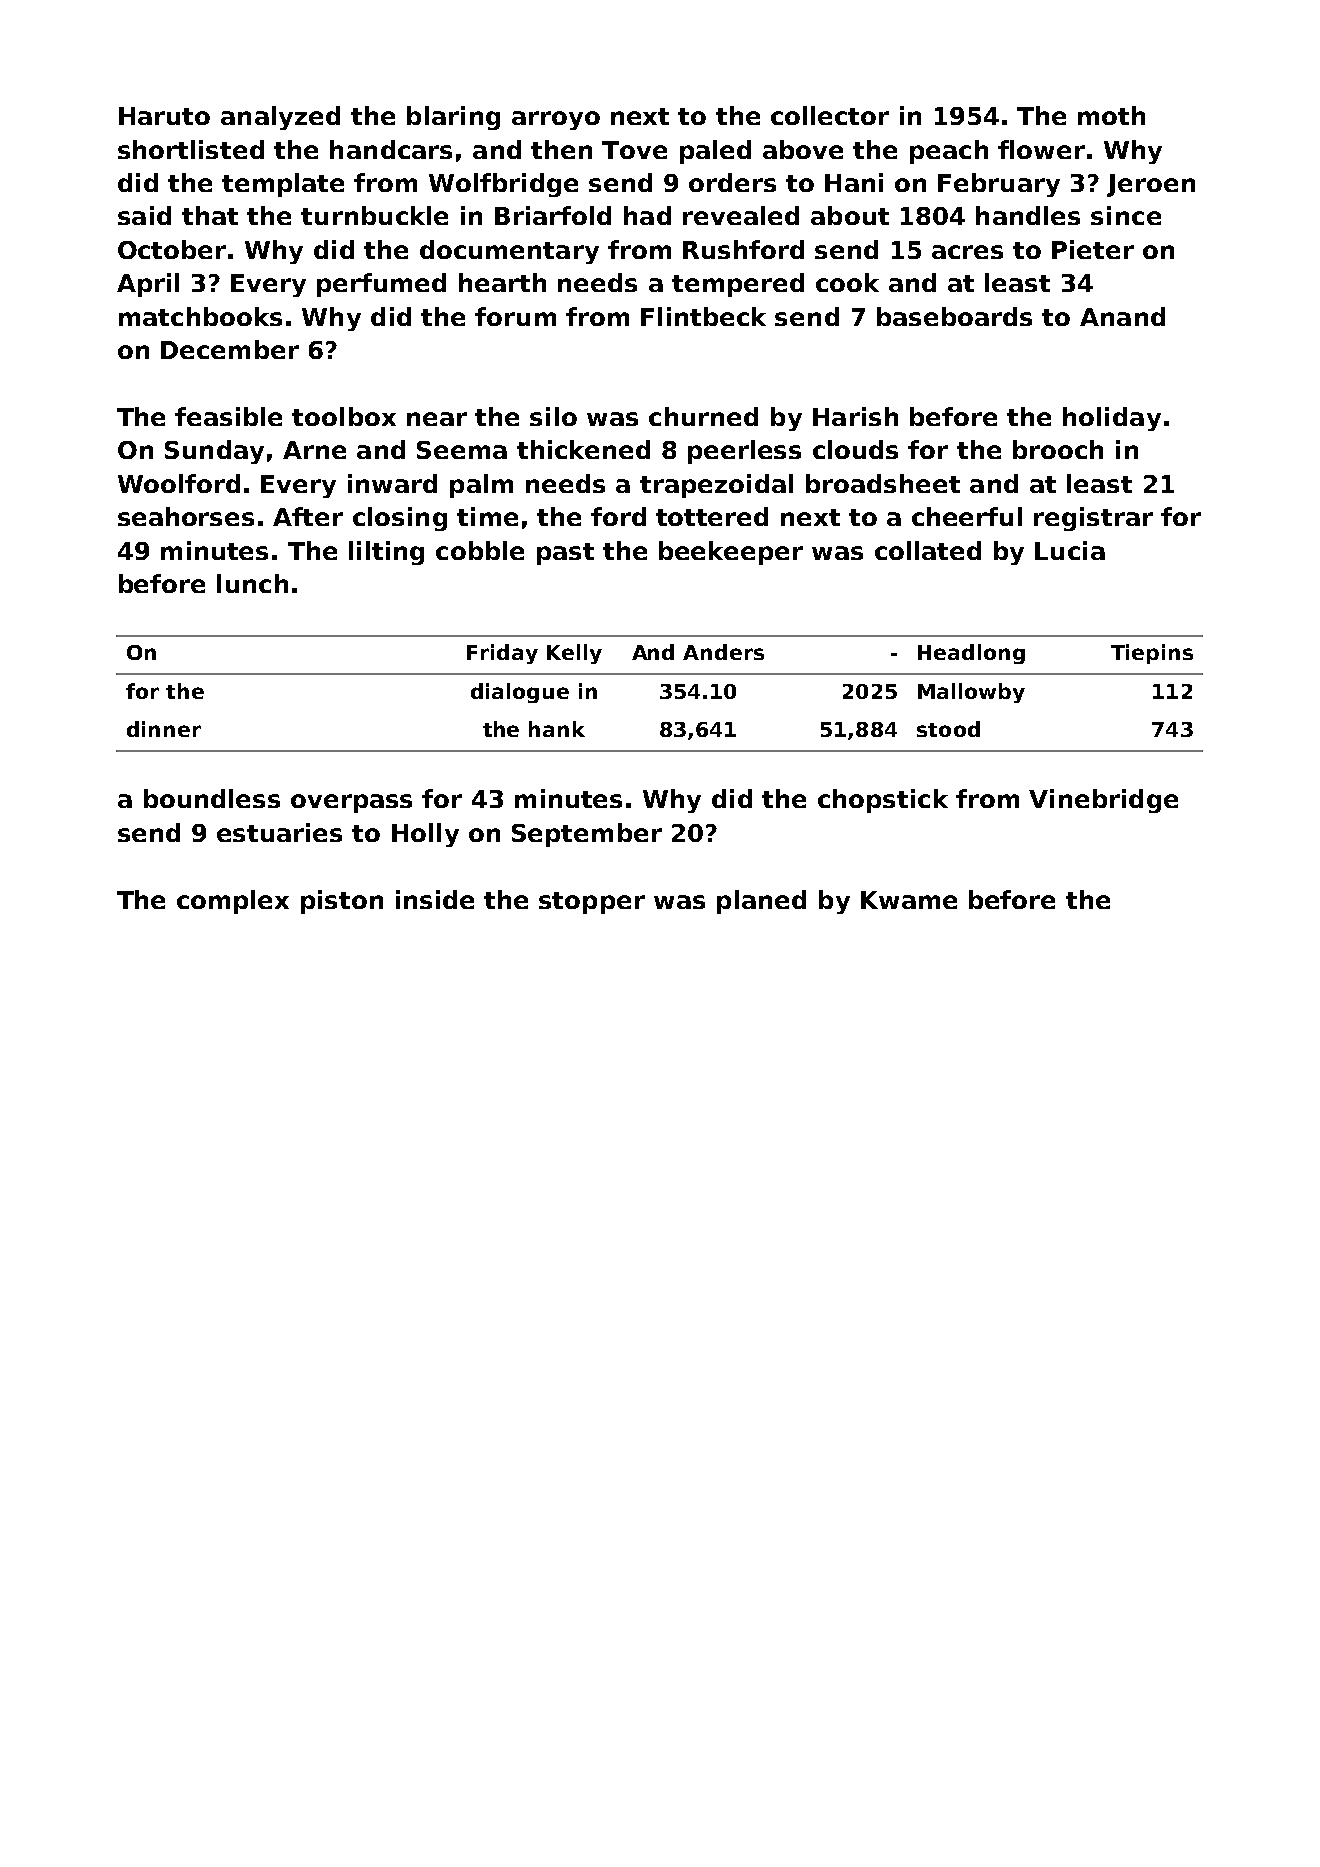  Describe the element at coordinates (212, 798) in the document. I see `boundless` at that location.
